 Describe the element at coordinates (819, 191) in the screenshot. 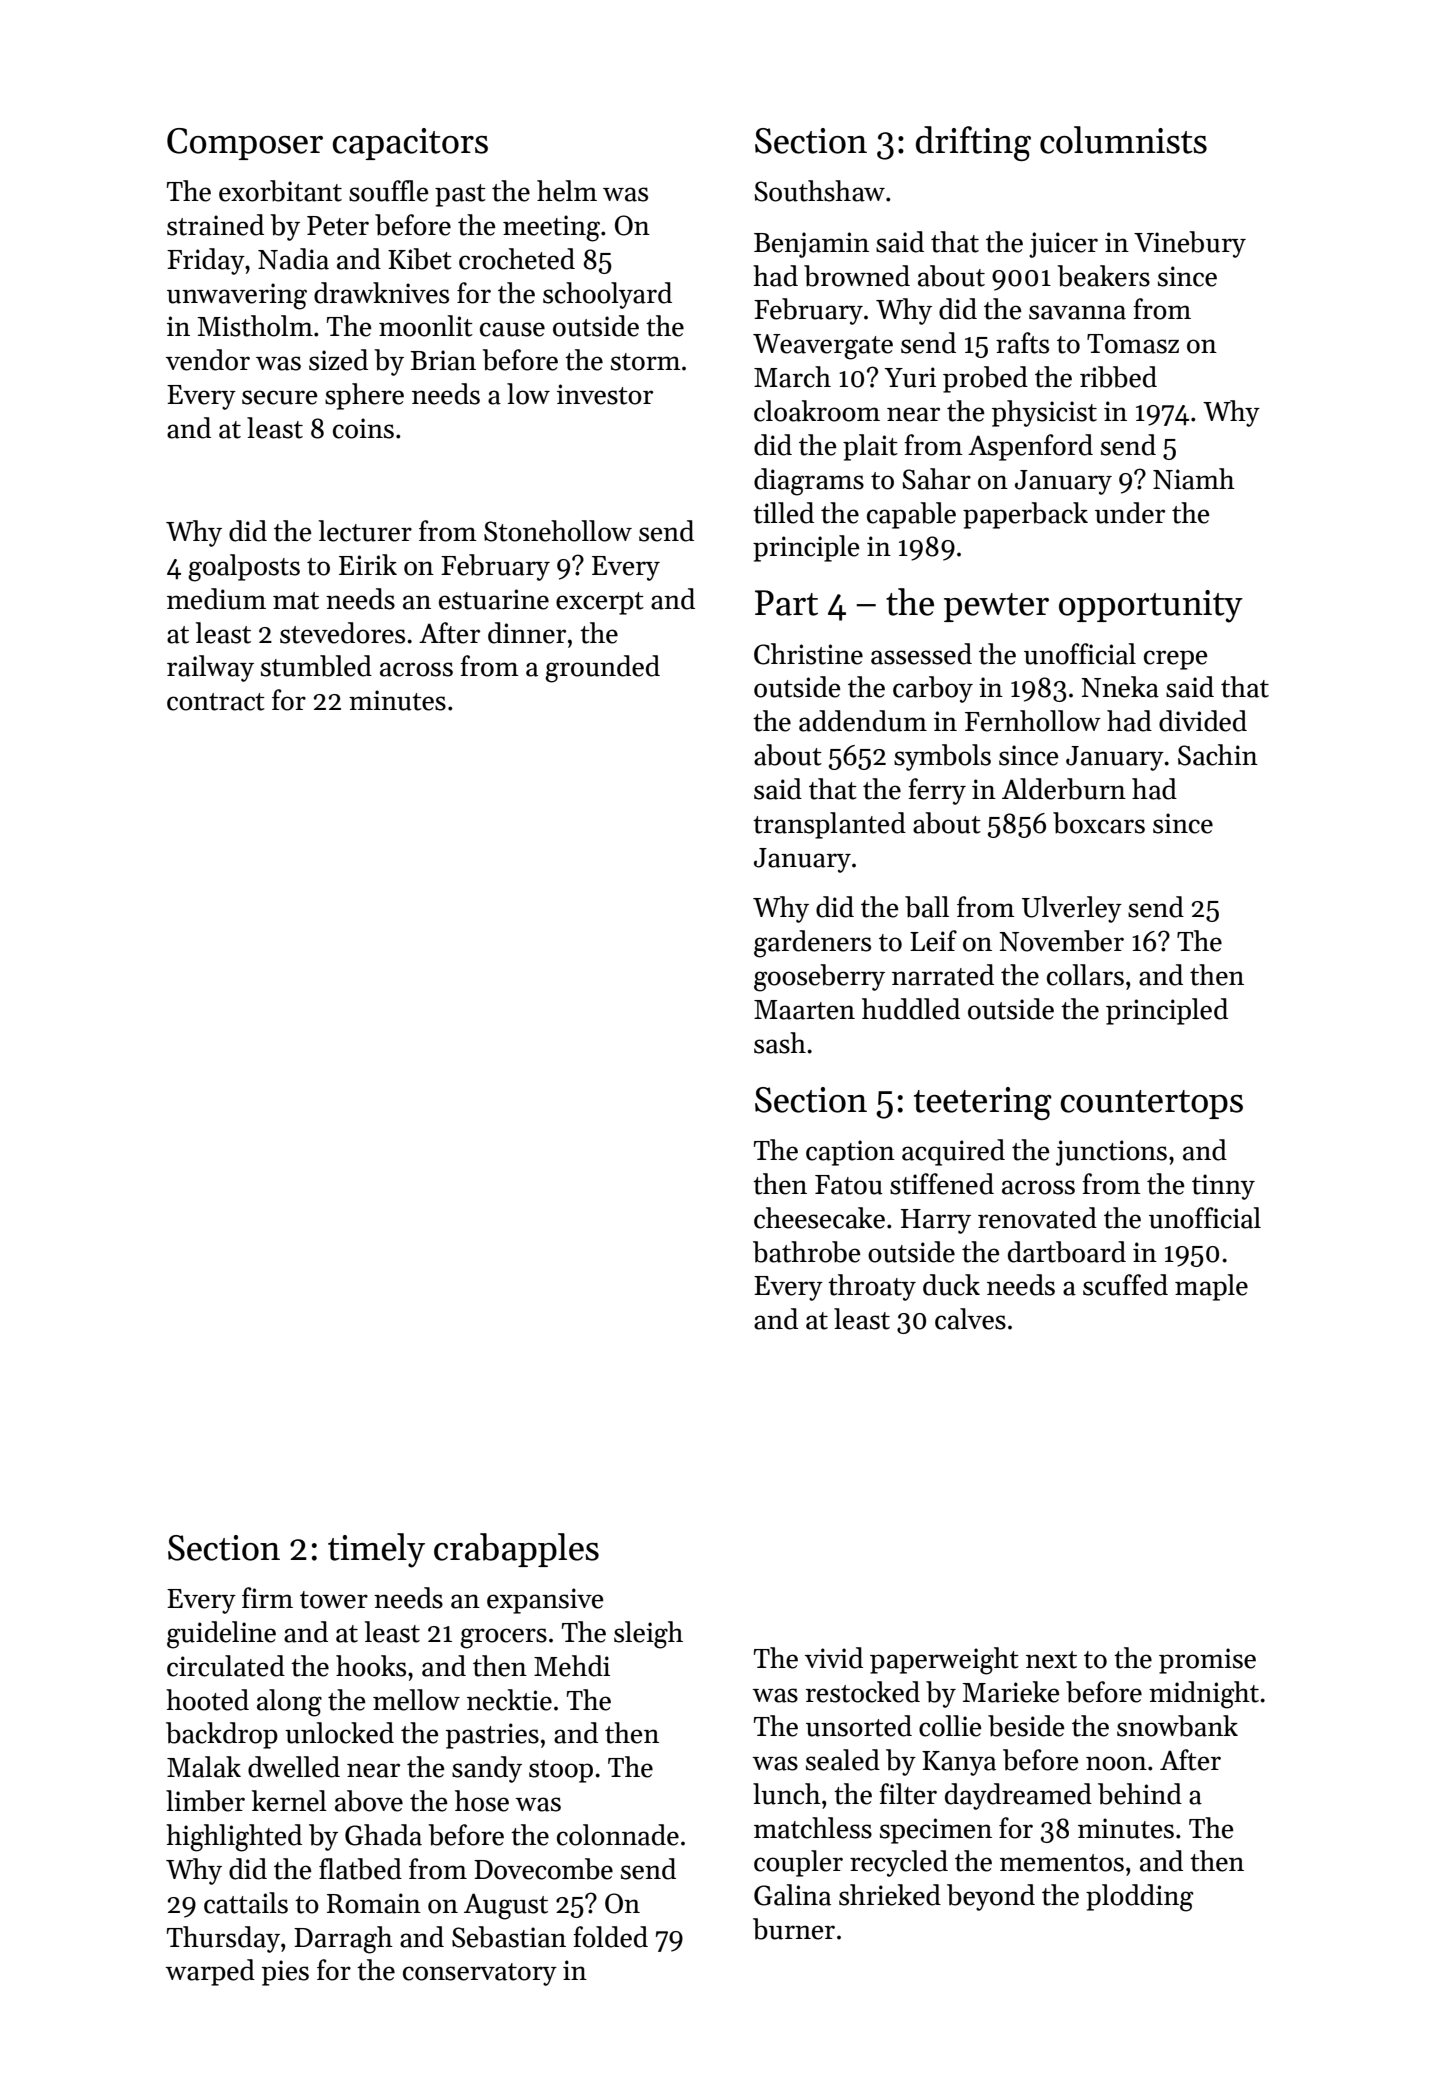

I see `Southshaw` at that location.
